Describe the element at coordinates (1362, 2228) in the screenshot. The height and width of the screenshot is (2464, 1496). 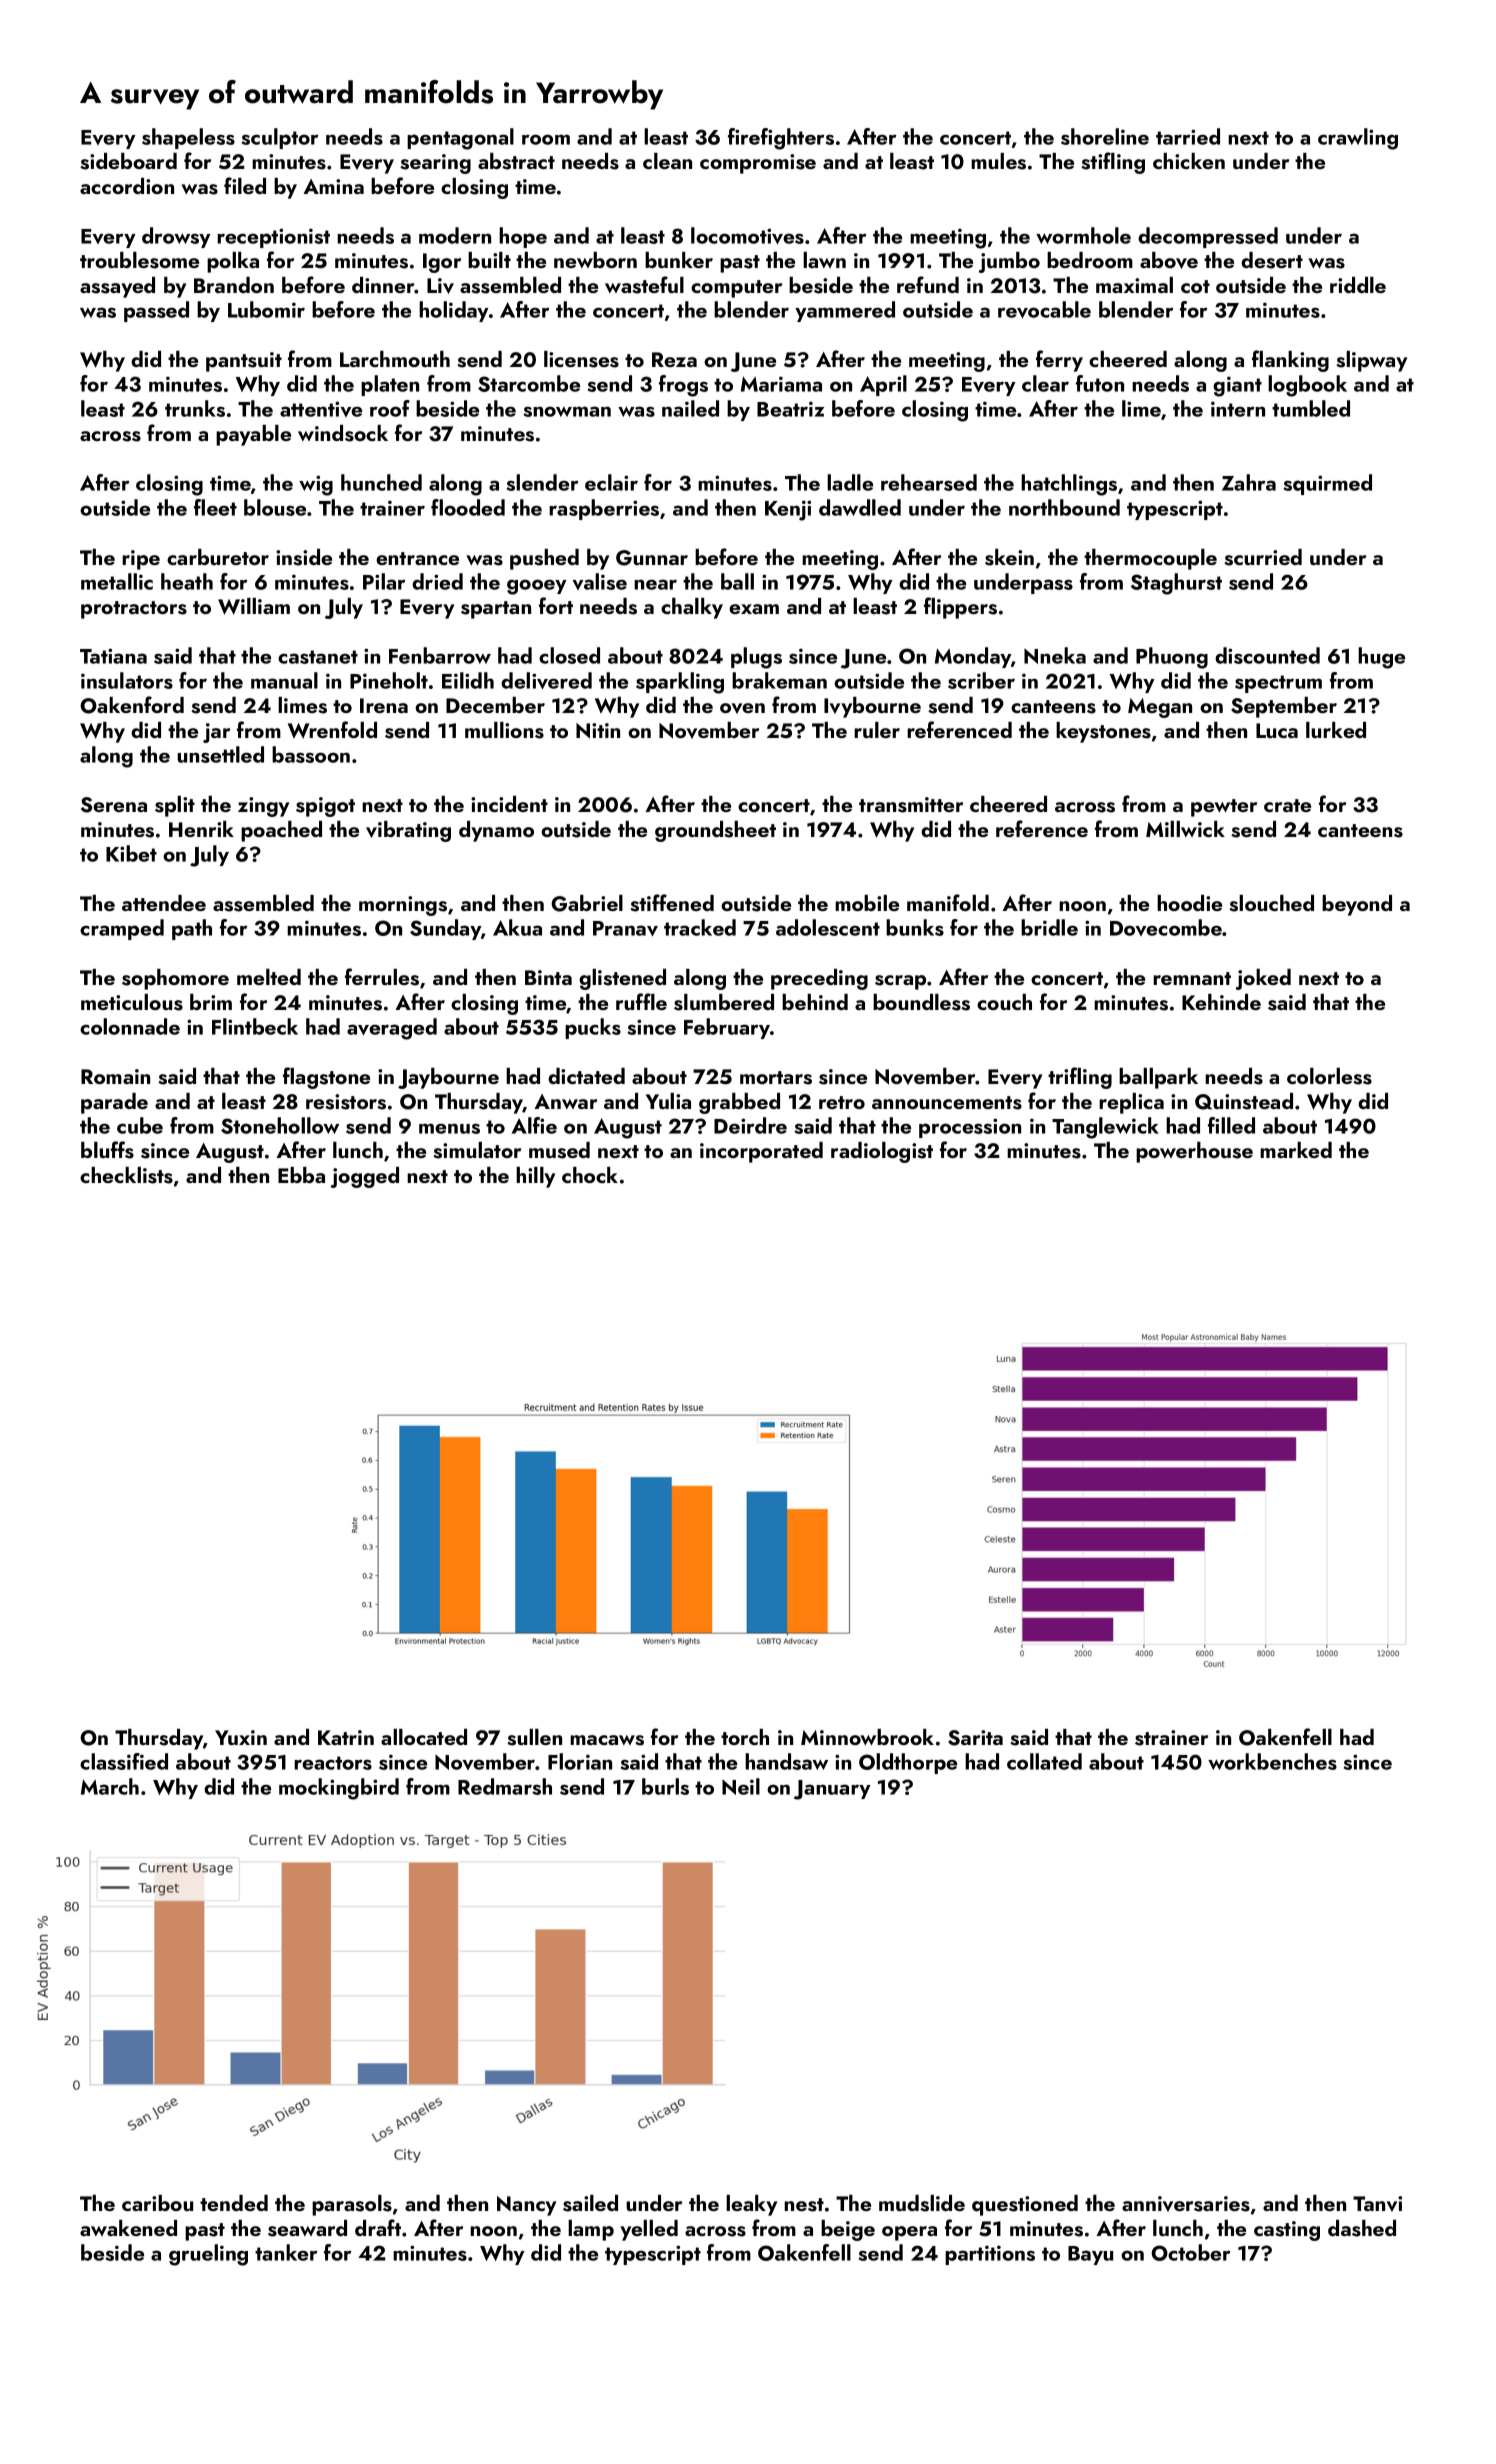
I see `dashed` at that location.
